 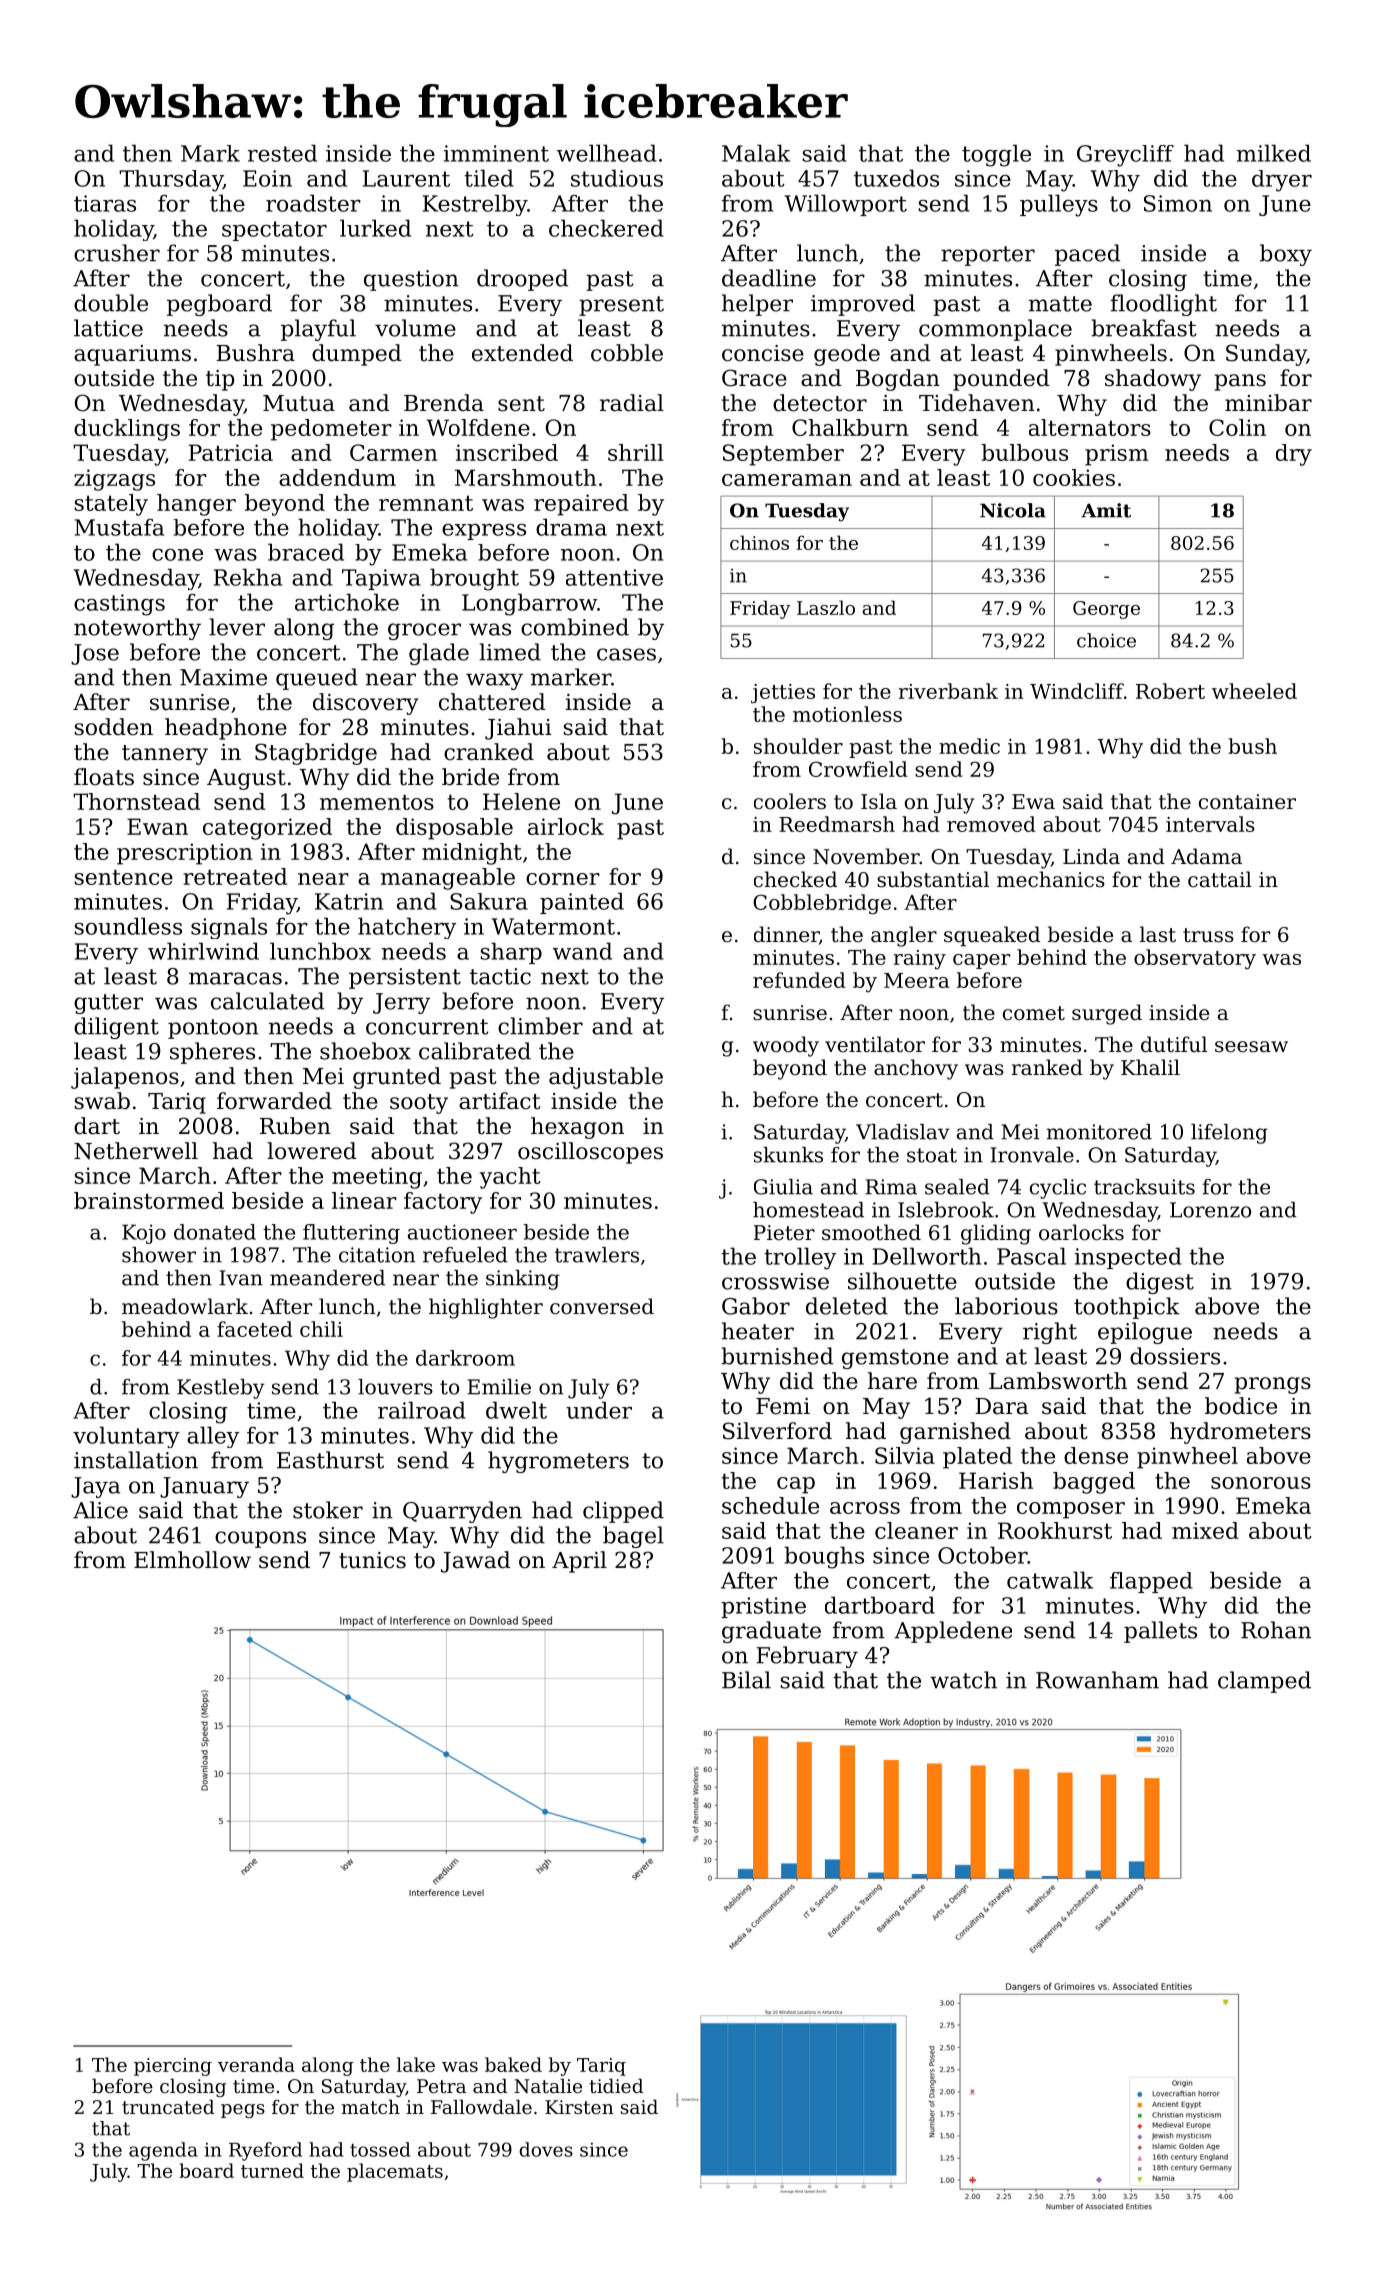 What do you see at coordinates (173, 2067) in the document?
I see `piercing` at bounding box center [173, 2067].
